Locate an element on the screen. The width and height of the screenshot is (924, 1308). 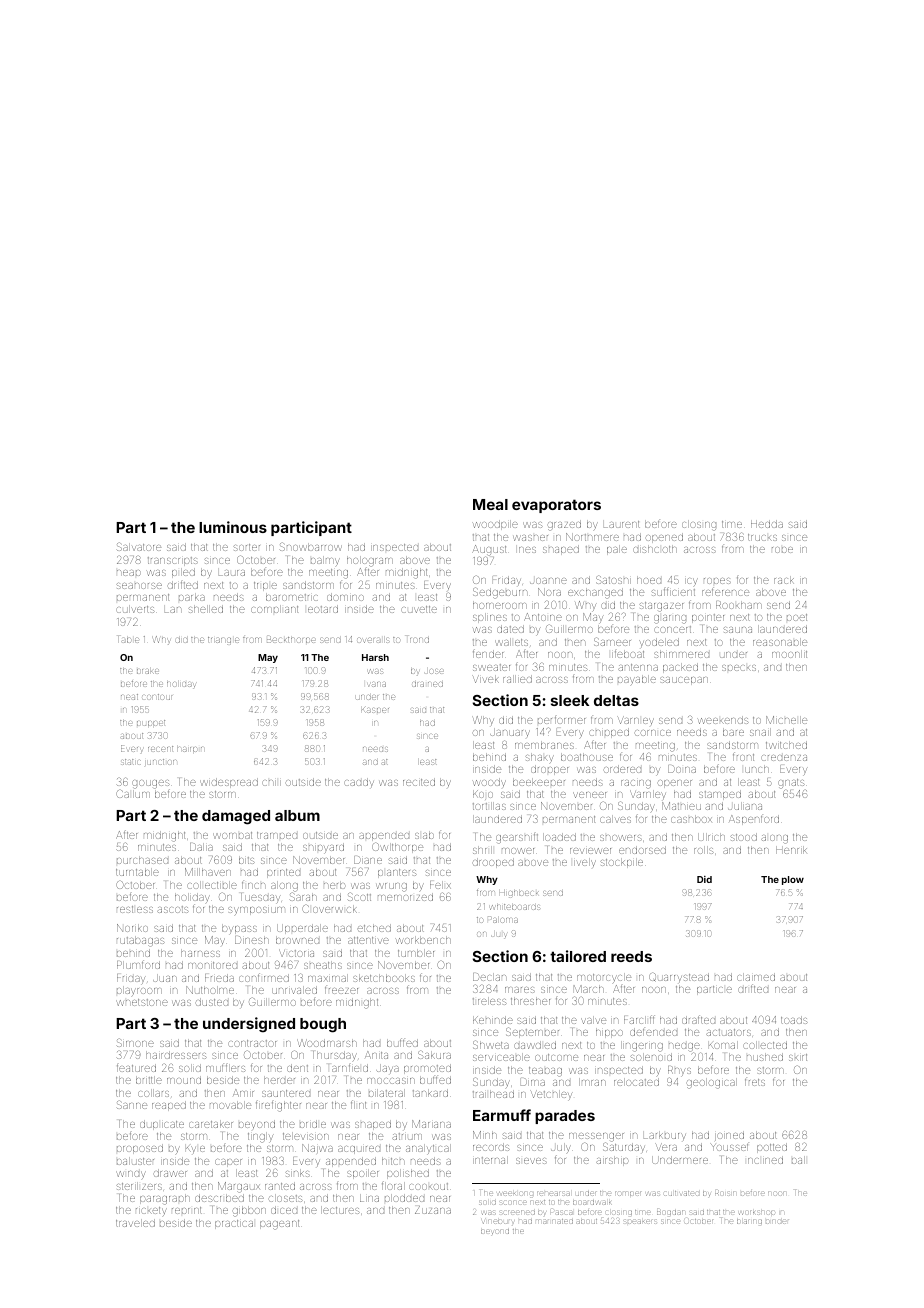
luminous is located at coordinates (233, 527).
